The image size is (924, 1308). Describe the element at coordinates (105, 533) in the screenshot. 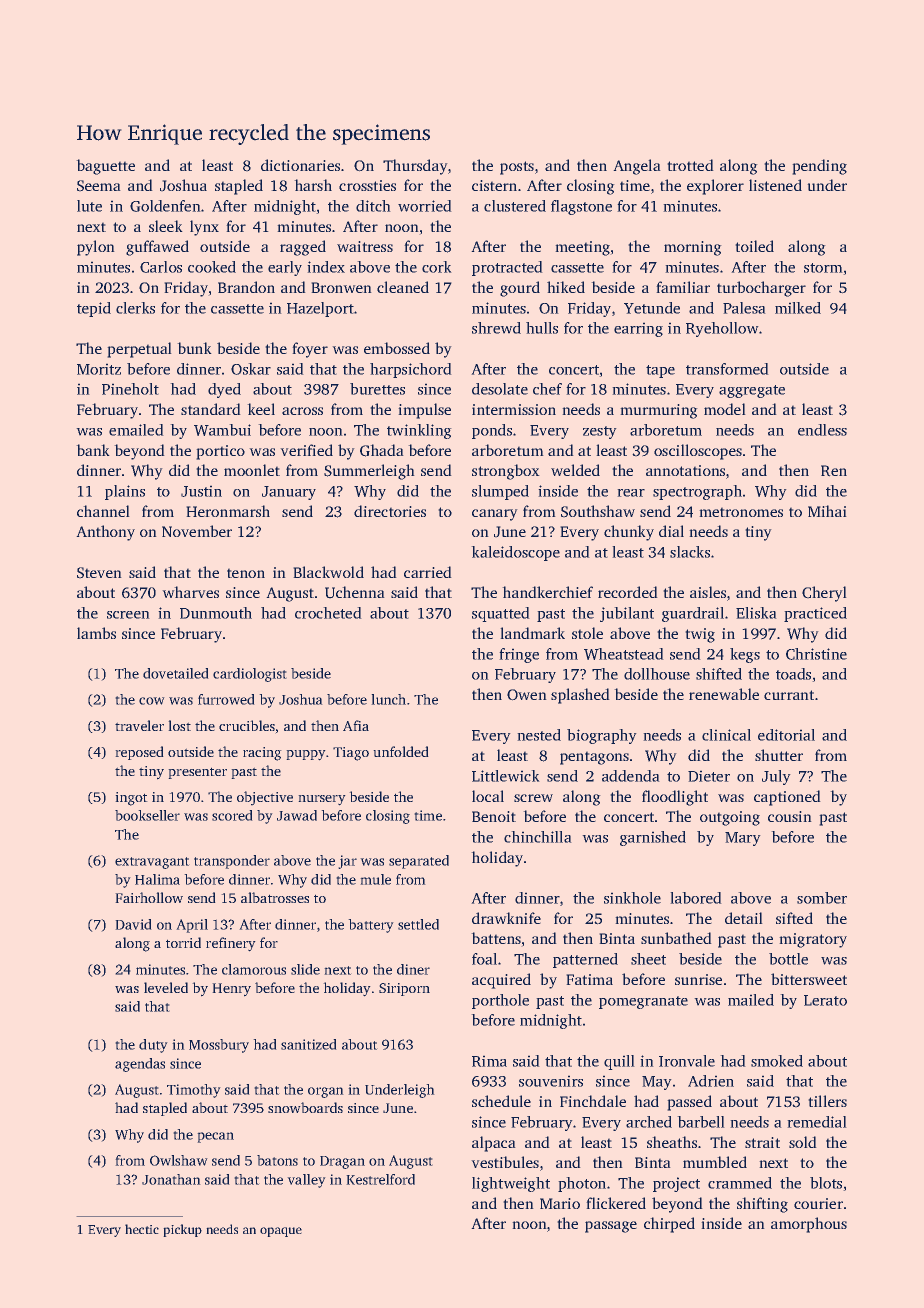

I see `Anthony` at that location.
